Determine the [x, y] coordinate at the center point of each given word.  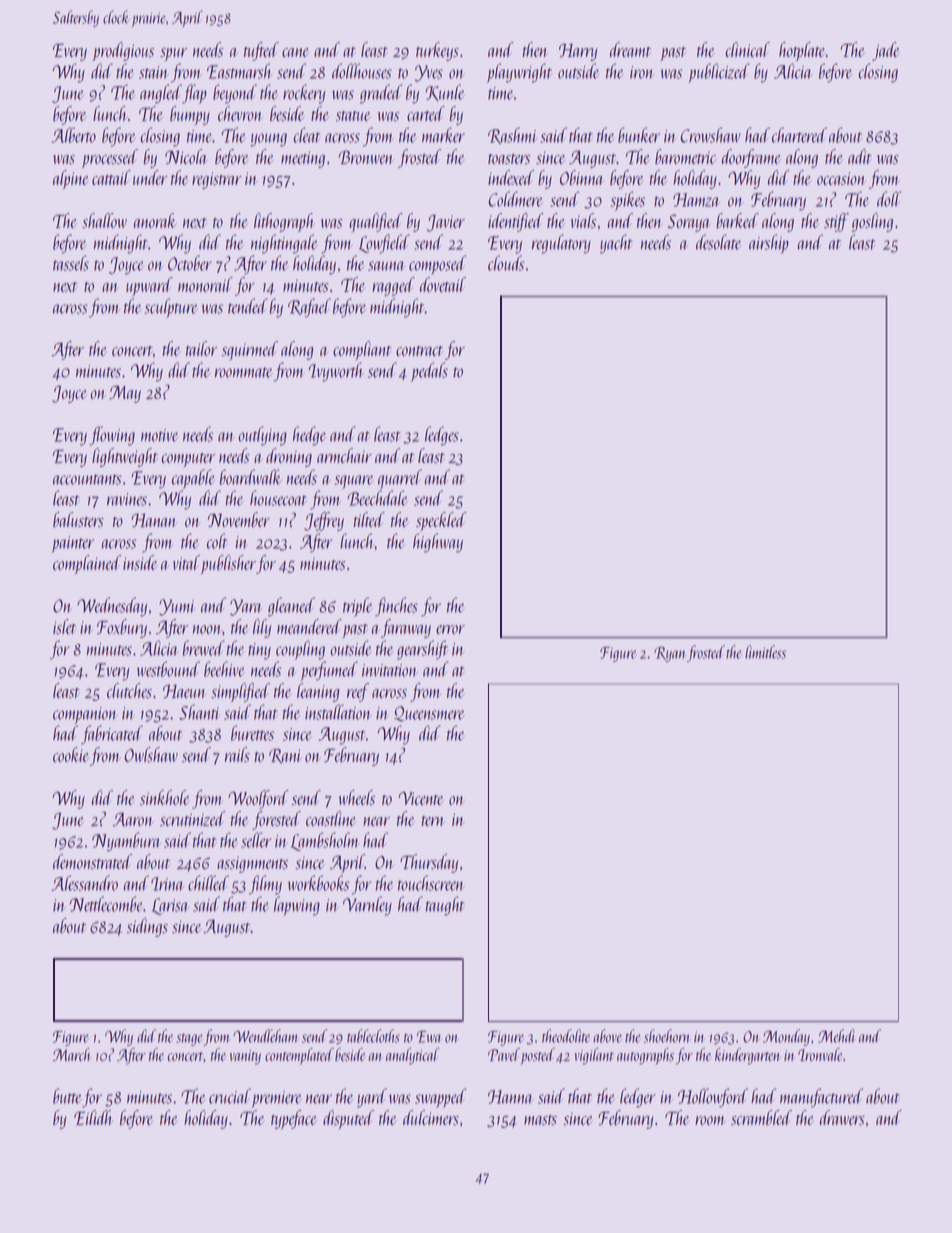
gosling [872, 222]
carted [426, 113]
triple [358, 607]
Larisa [170, 906]
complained [87, 564]
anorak [155, 220]
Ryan [669, 654]
